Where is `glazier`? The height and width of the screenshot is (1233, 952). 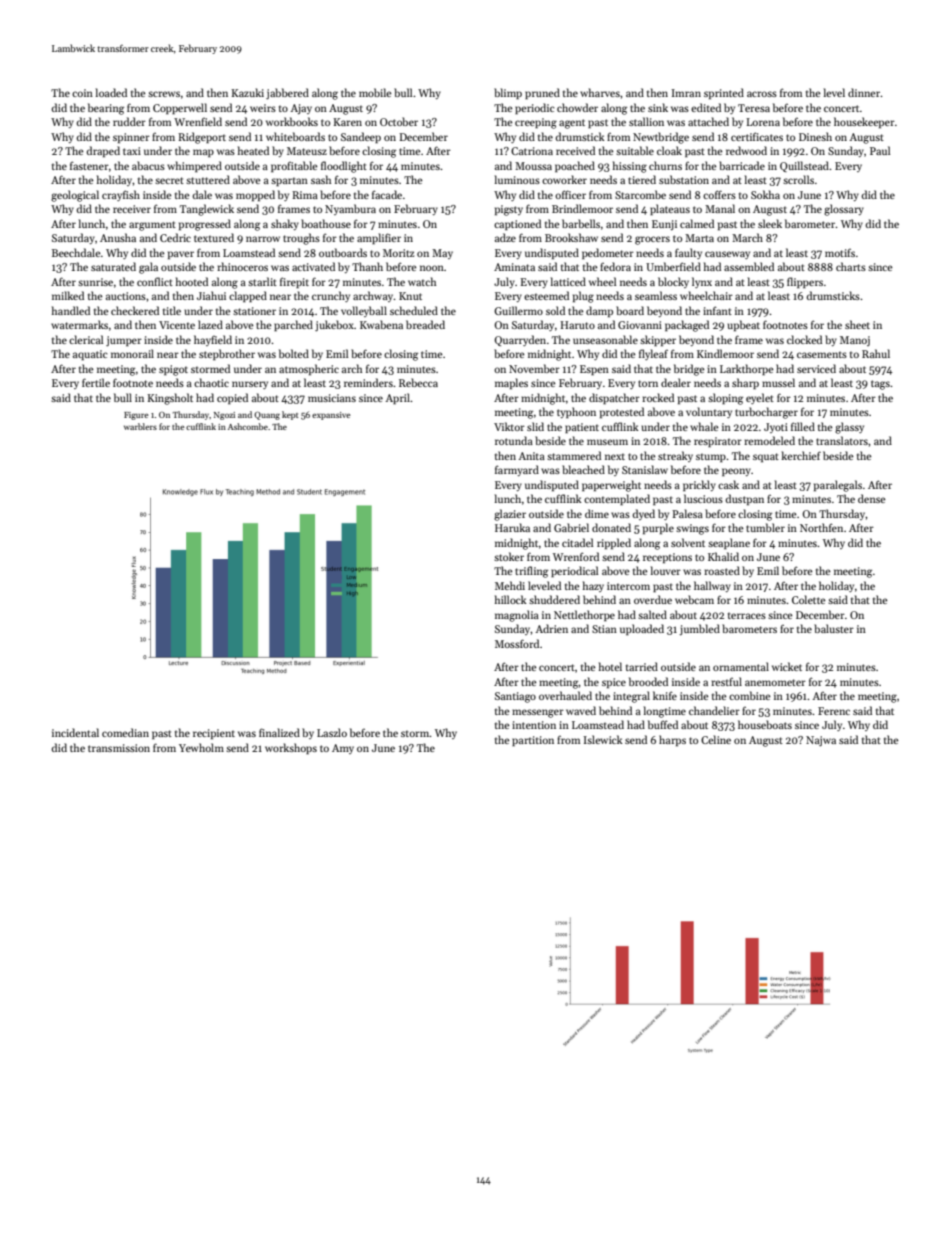 glazier is located at coordinates (510, 515).
